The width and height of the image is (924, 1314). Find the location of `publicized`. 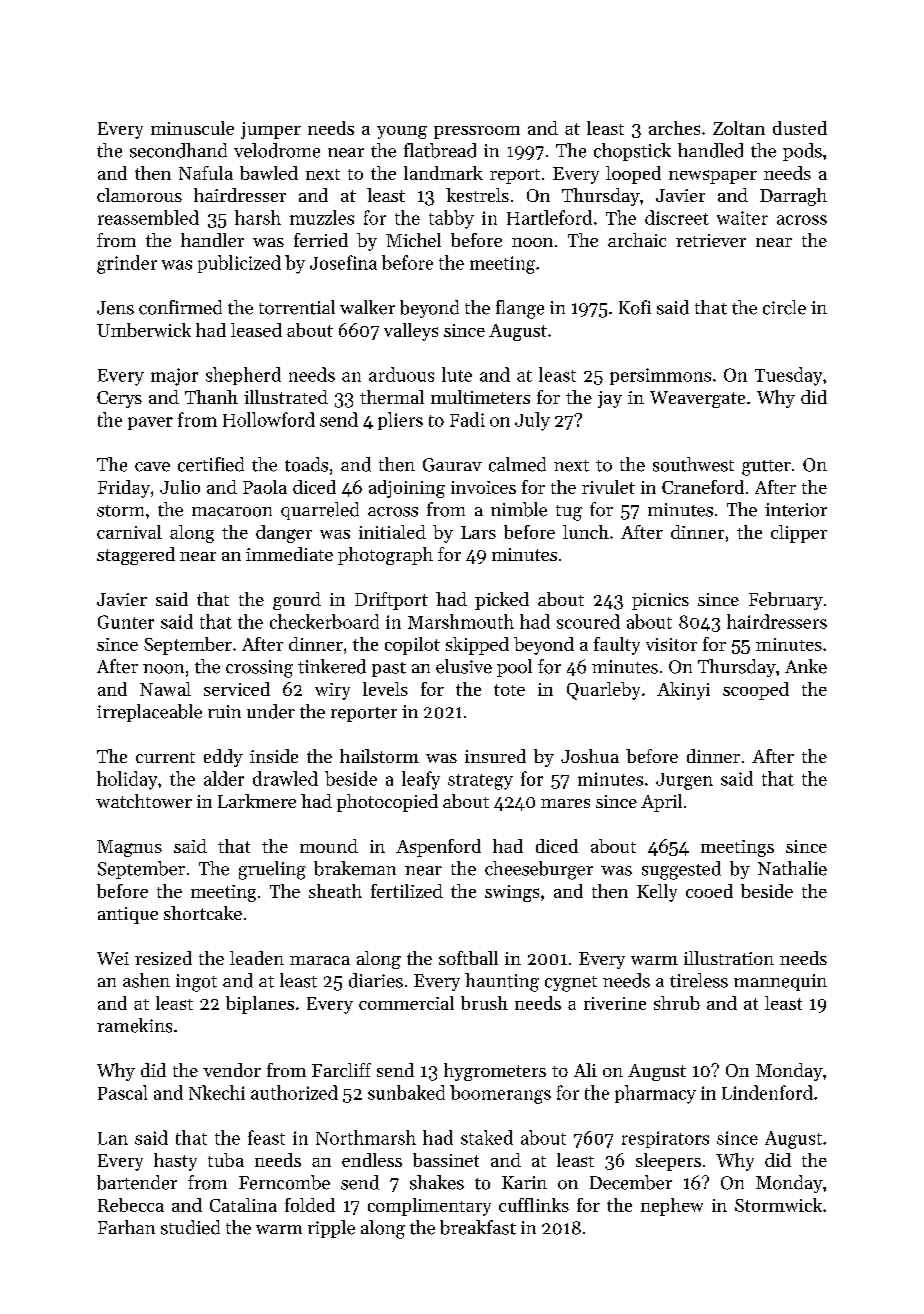

publicized is located at coordinates (239, 264).
